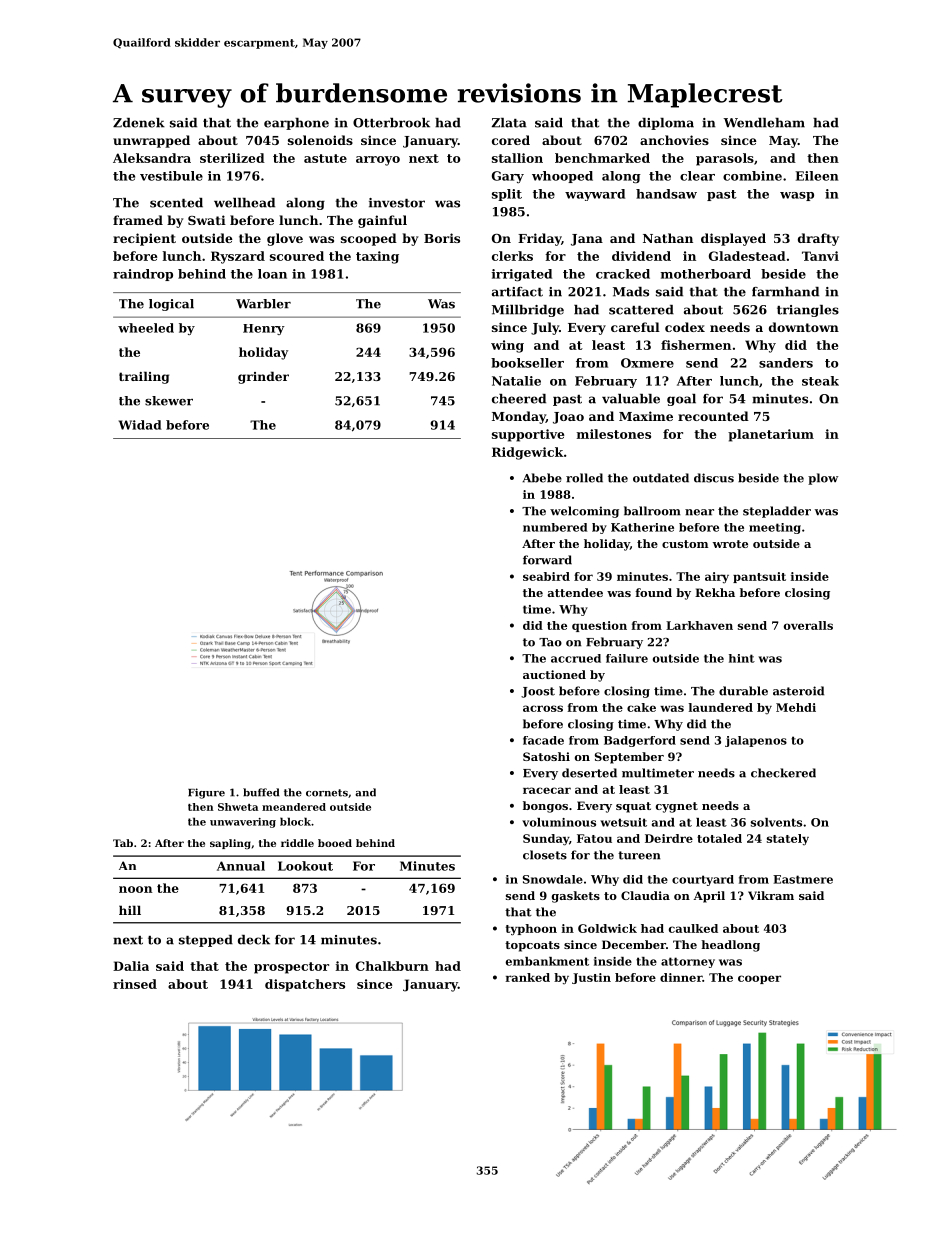  What do you see at coordinates (238, 807) in the page?
I see `Shweta` at bounding box center [238, 807].
